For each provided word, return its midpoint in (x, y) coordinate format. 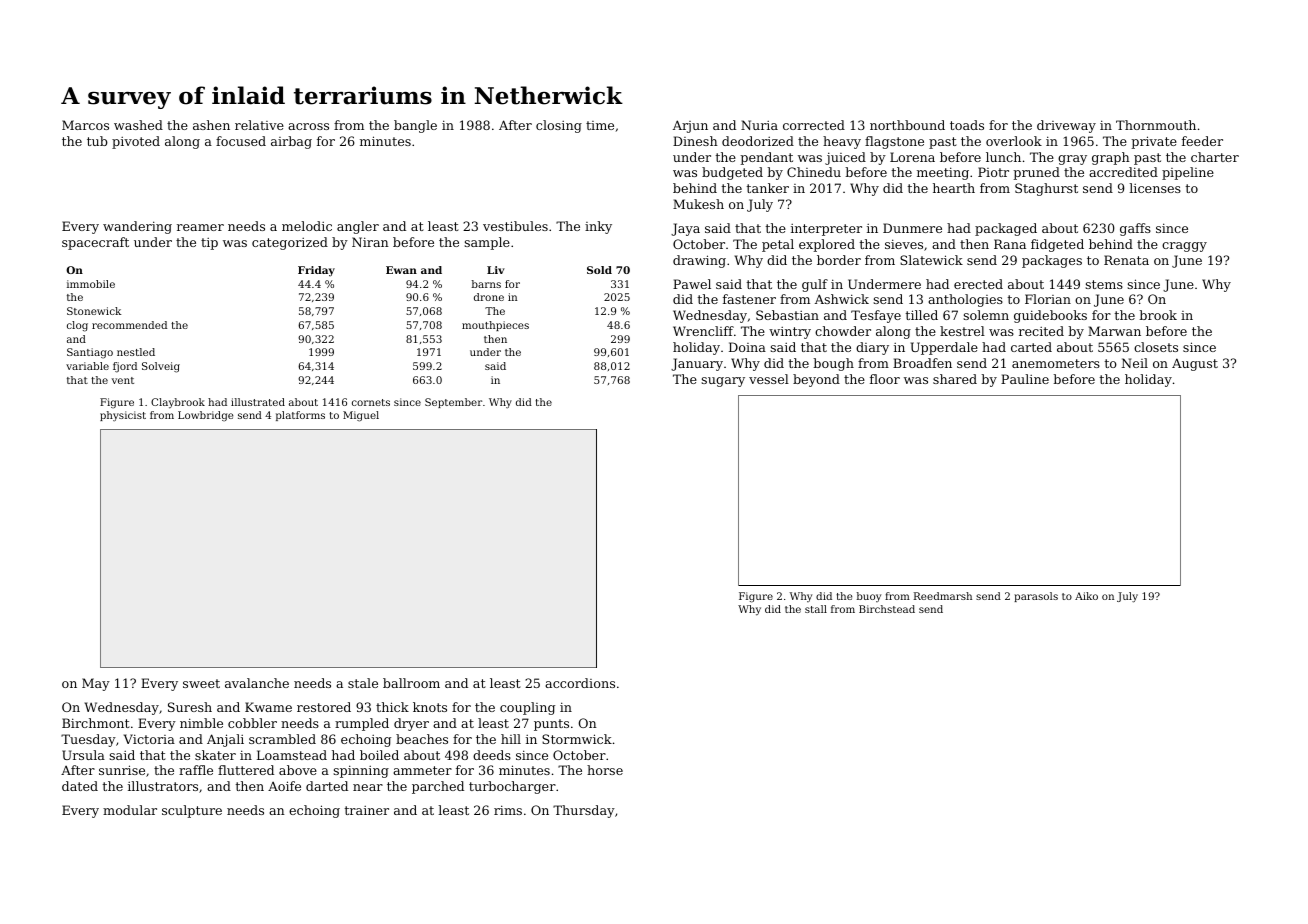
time (600, 125)
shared (955, 379)
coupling (527, 708)
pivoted (136, 142)
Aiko (1086, 596)
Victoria (149, 739)
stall (816, 609)
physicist (123, 416)
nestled (136, 352)
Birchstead (887, 609)
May (96, 684)
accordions (580, 683)
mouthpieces (495, 326)
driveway (1066, 126)
